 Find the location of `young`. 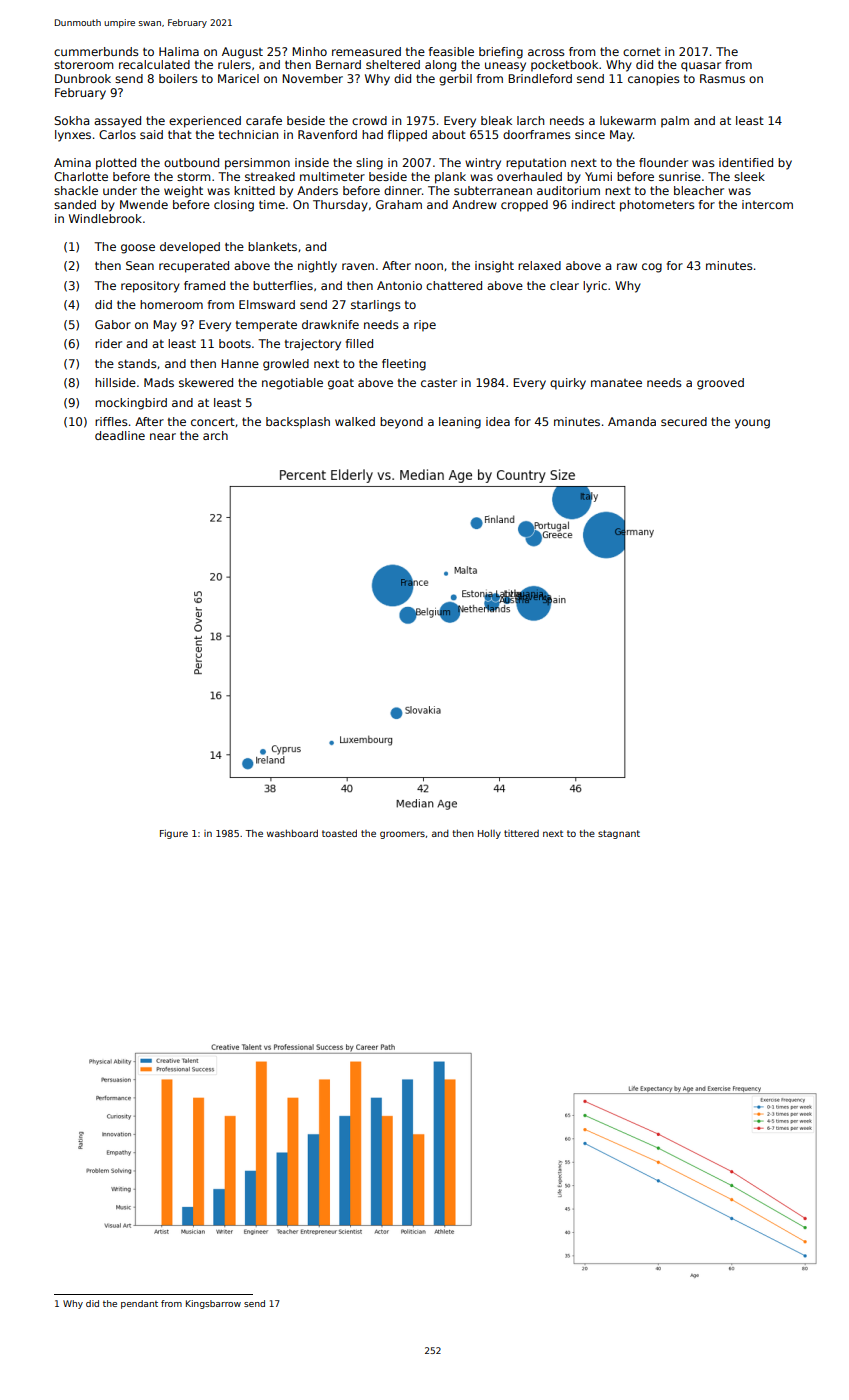

young is located at coordinates (752, 424).
